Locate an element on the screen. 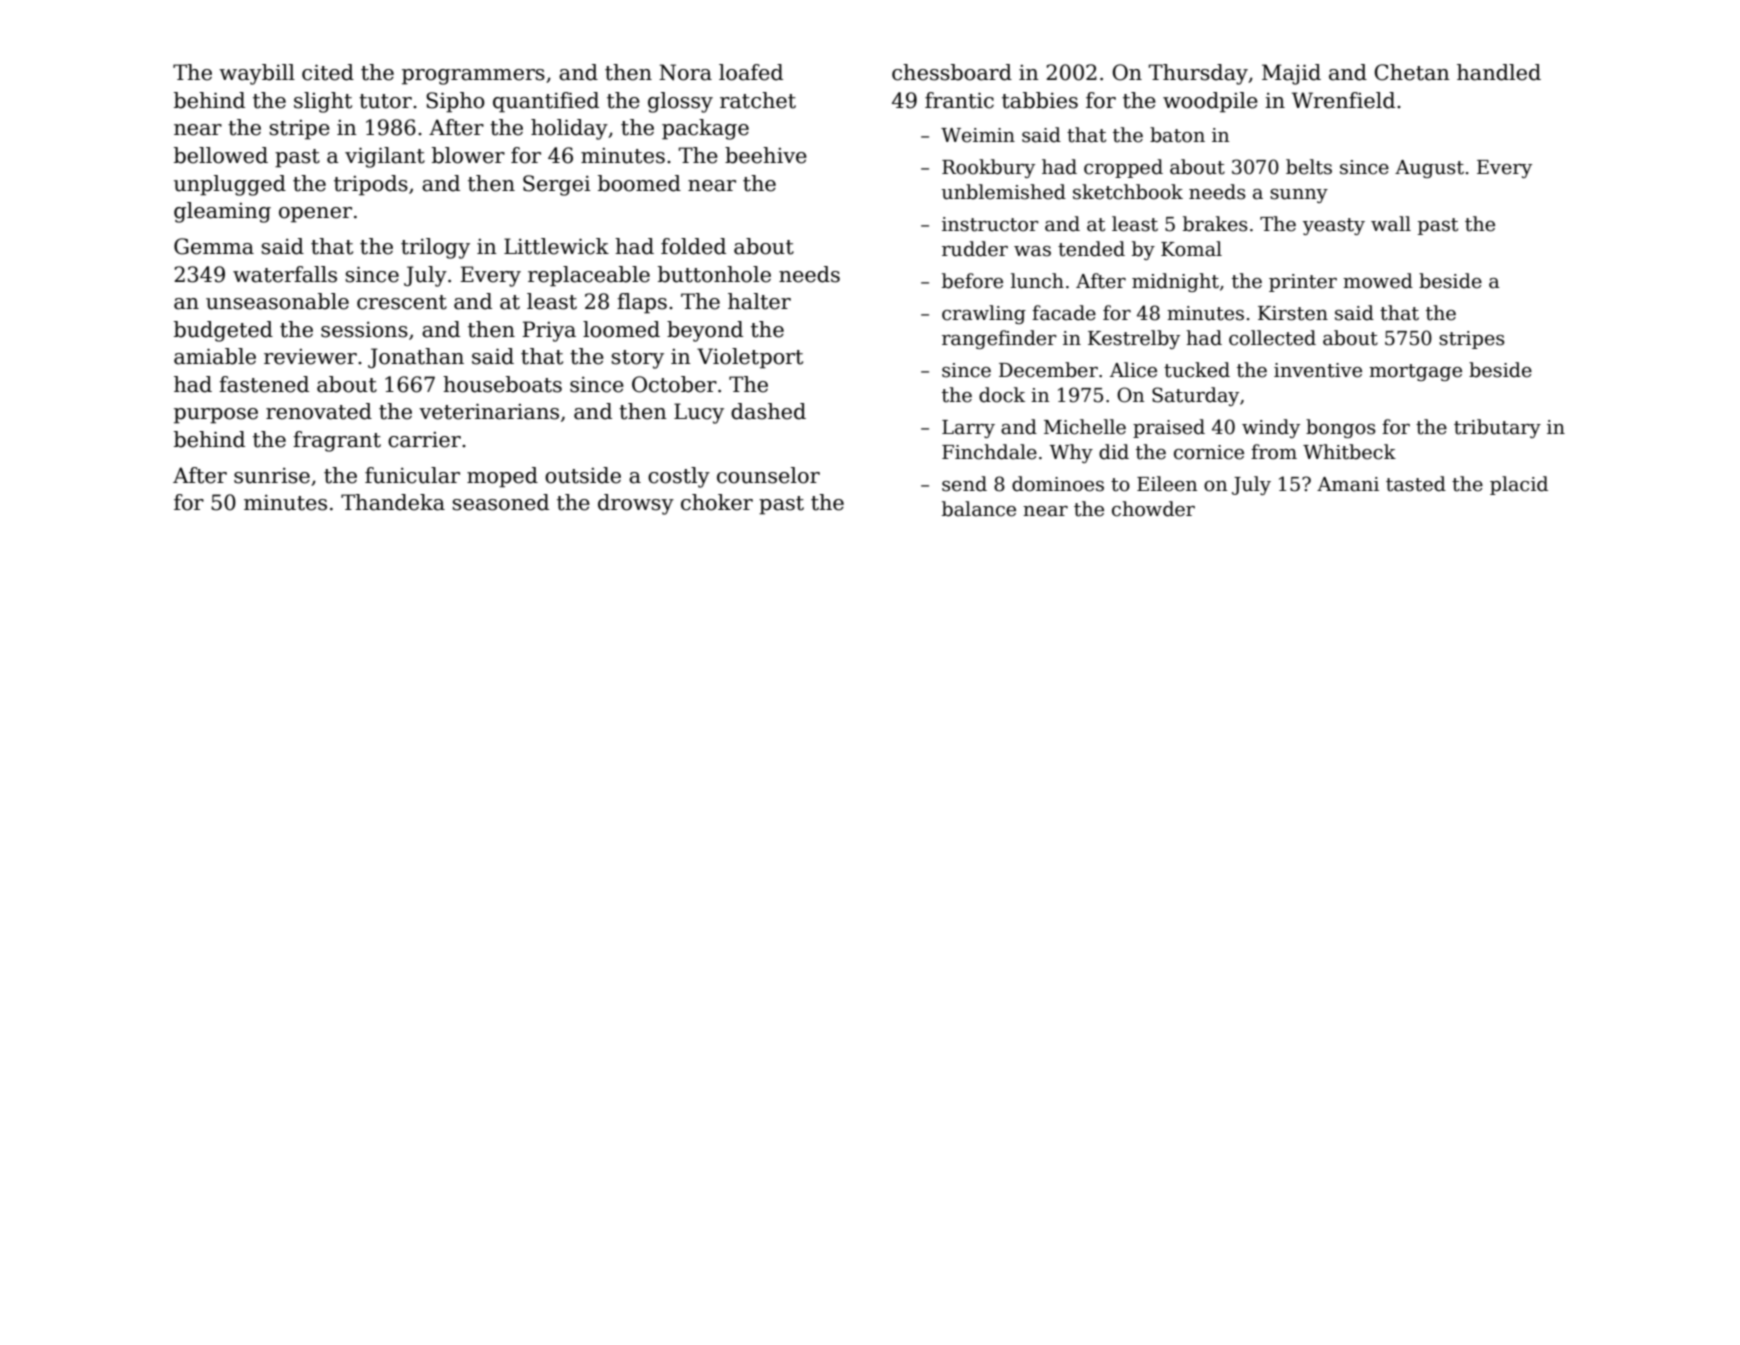 The height and width of the screenshot is (1345, 1740). crescent is located at coordinates (402, 302).
